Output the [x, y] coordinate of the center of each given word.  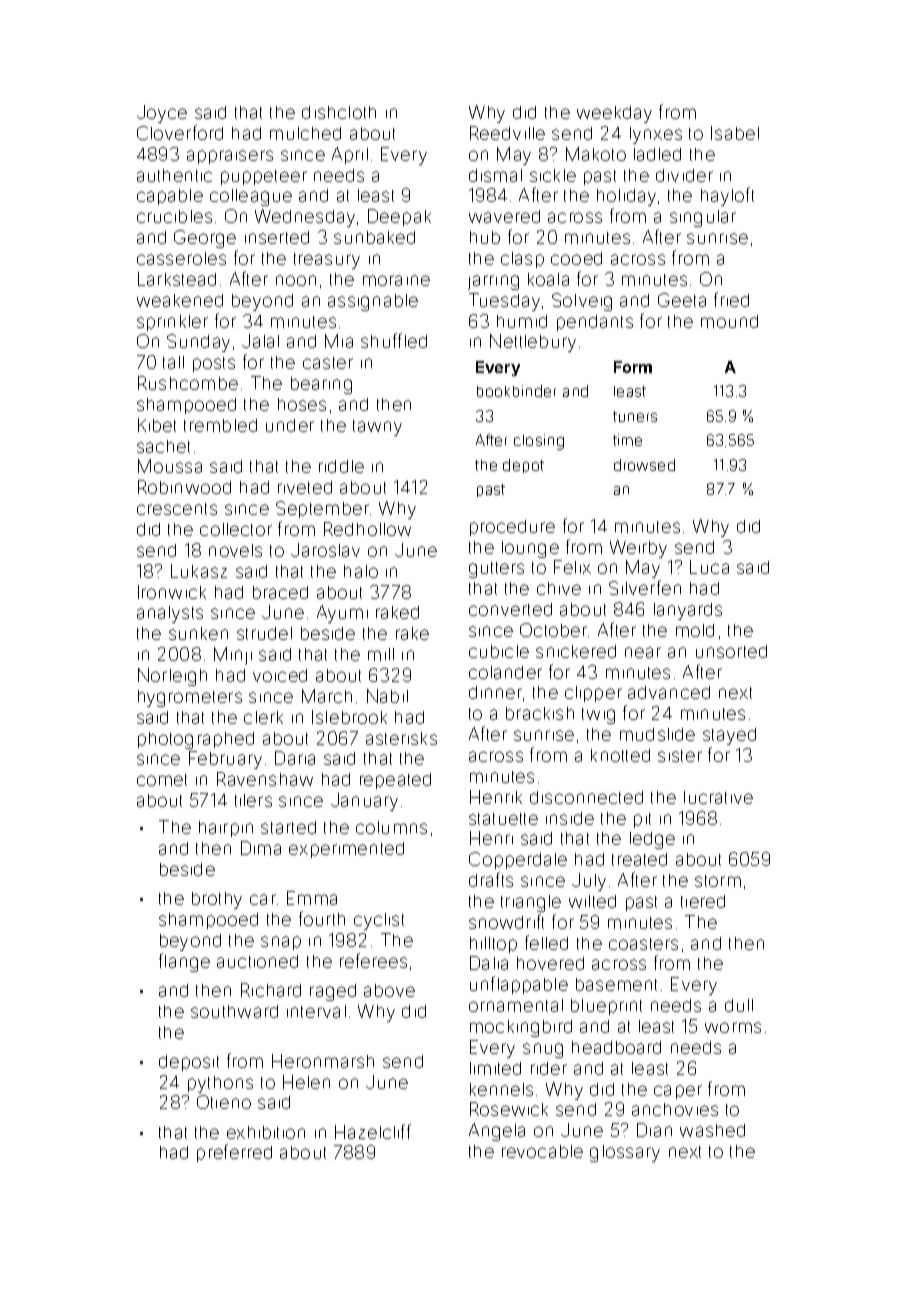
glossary [625, 1153]
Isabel [735, 133]
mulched [305, 133]
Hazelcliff [373, 1131]
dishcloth [339, 112]
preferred [234, 1153]
